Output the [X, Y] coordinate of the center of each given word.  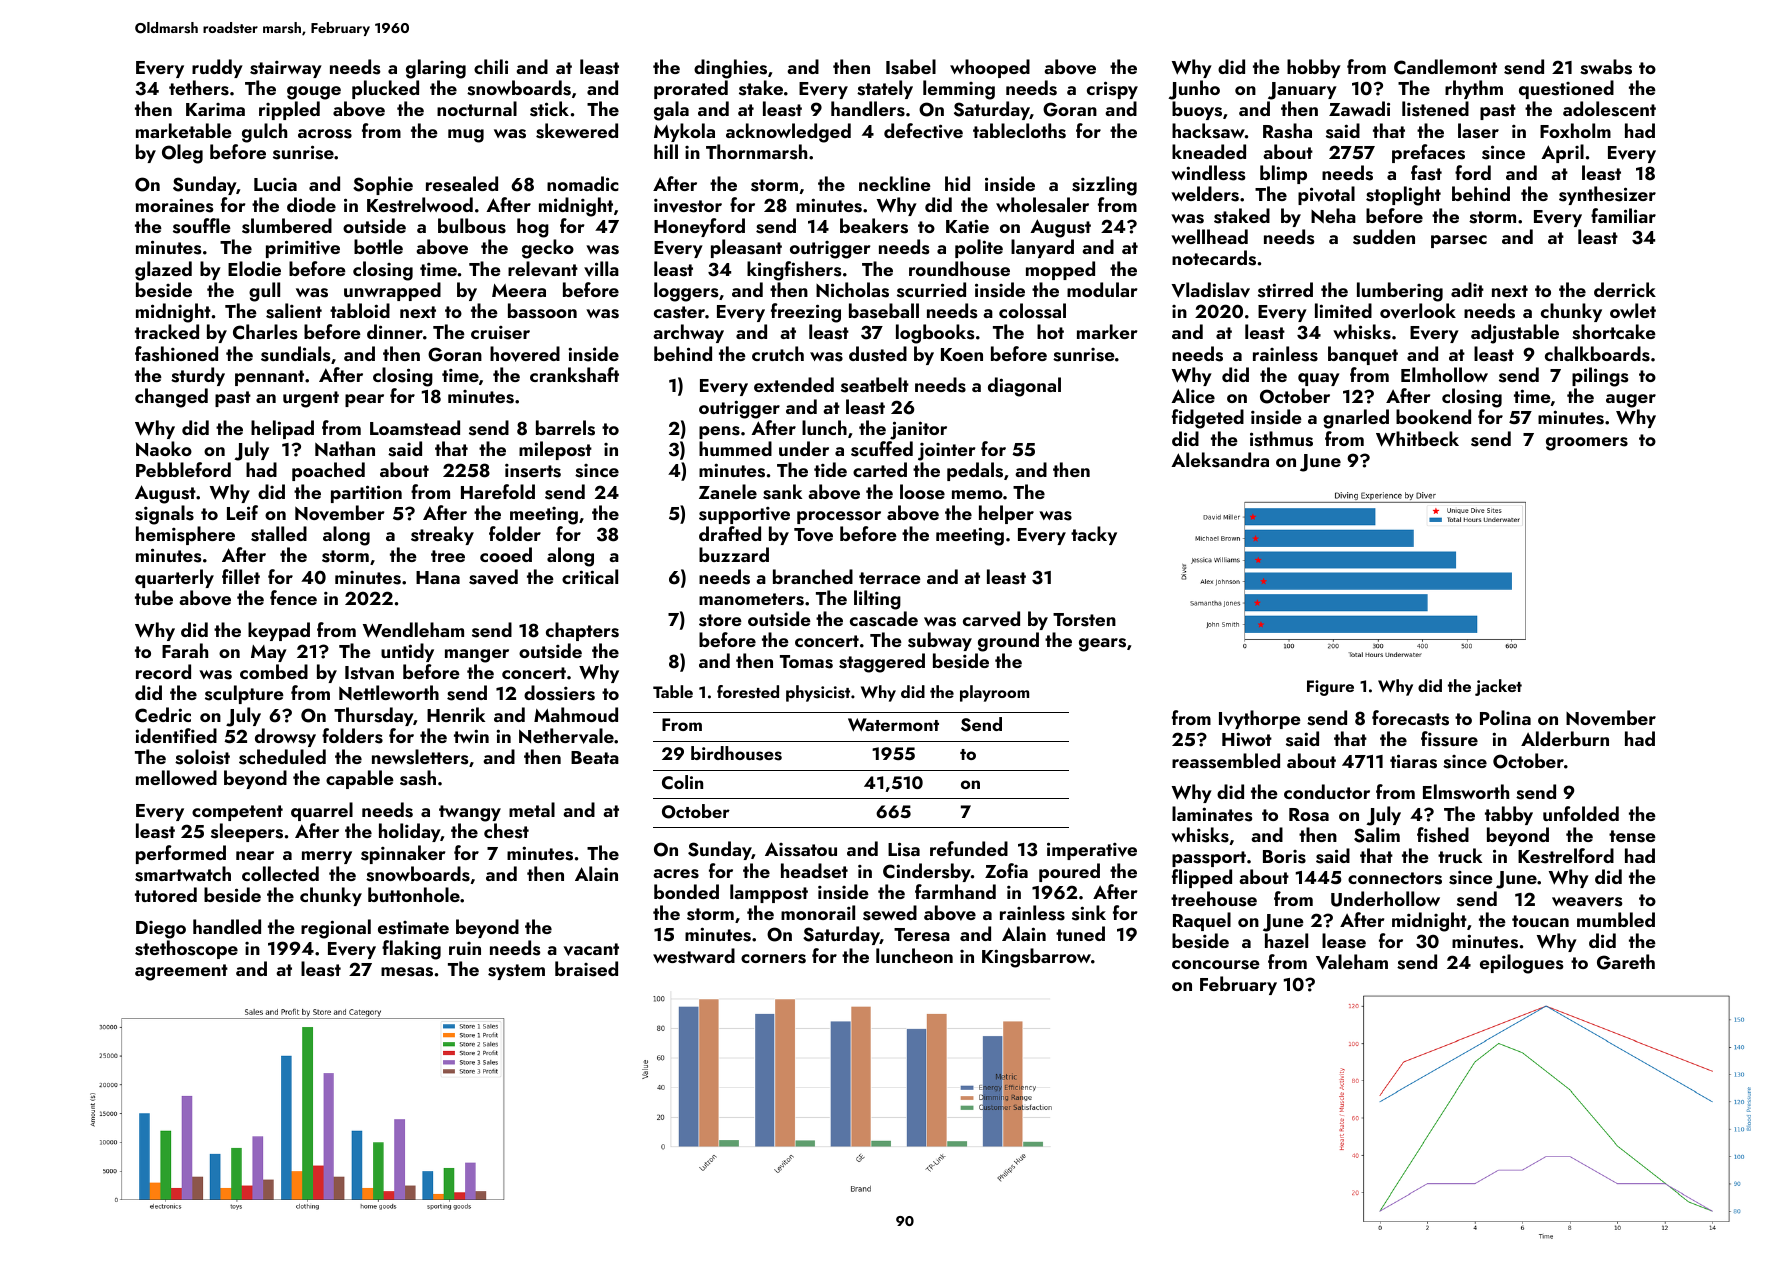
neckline [895, 183]
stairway [286, 69]
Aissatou [801, 849]
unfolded [1581, 813]
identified [176, 735]
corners [773, 959]
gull [264, 292]
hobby [1314, 68]
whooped [990, 68]
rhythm [1474, 89]
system [516, 972]
